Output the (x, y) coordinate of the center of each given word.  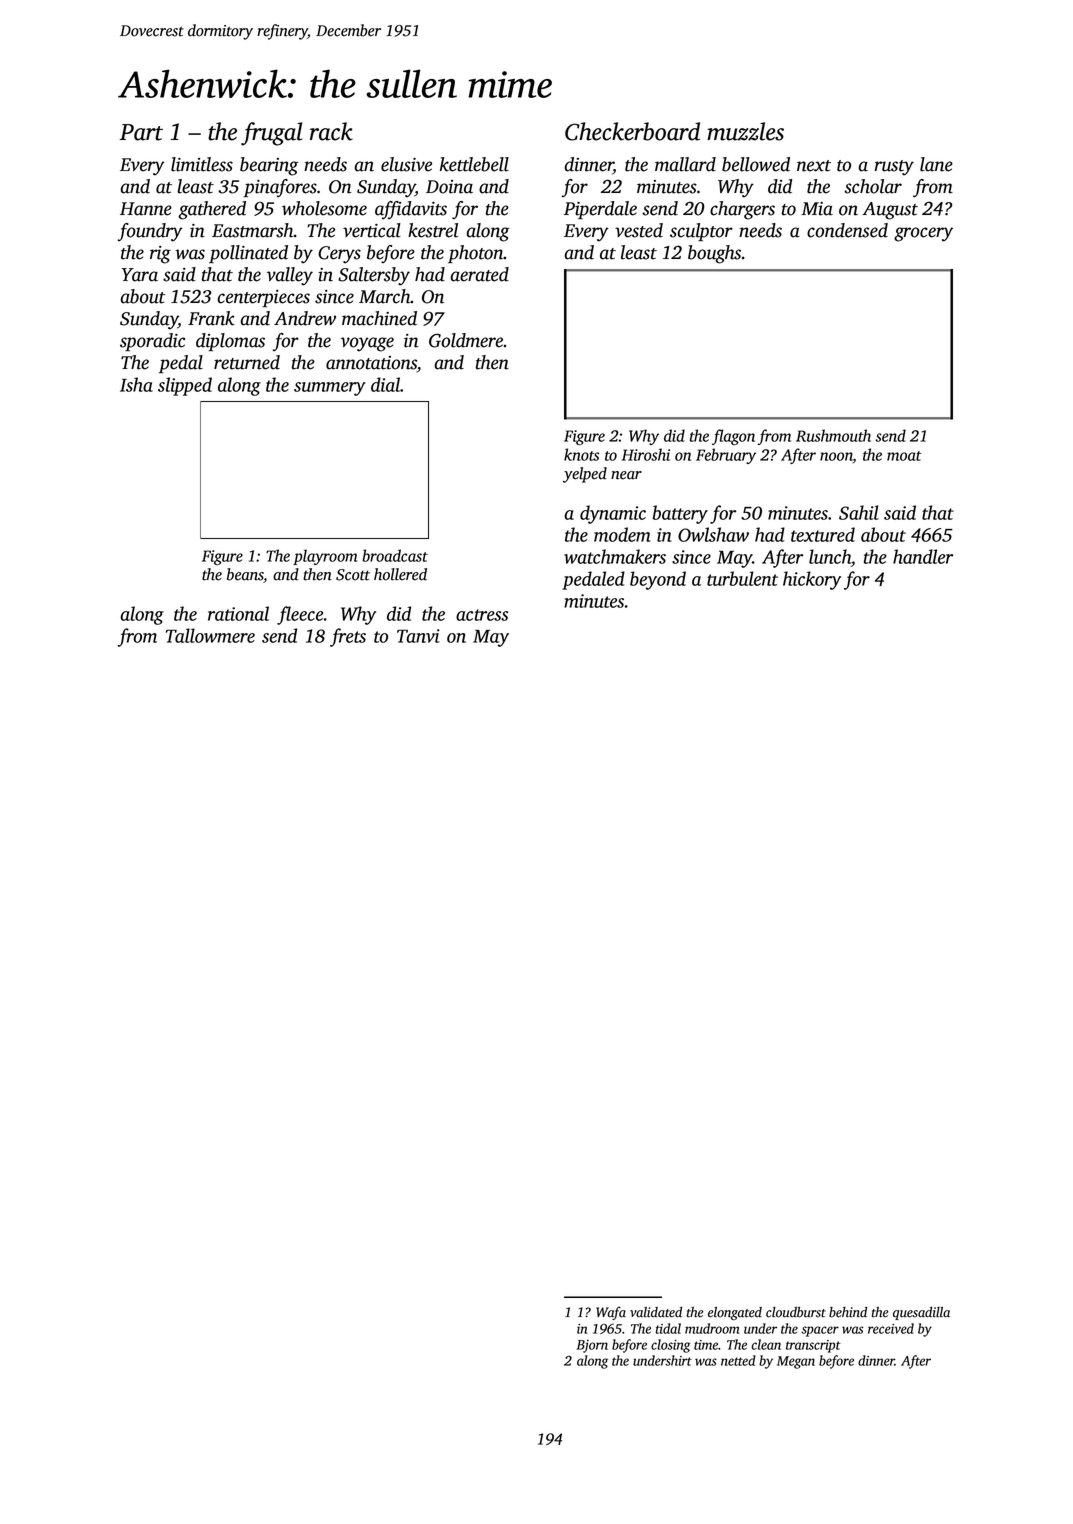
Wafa (611, 1313)
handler (923, 556)
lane (936, 164)
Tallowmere (210, 635)
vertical (372, 230)
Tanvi (418, 636)
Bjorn (592, 1346)
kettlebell (474, 164)
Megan (796, 1362)
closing (670, 1346)
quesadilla (921, 1313)
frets (348, 637)
